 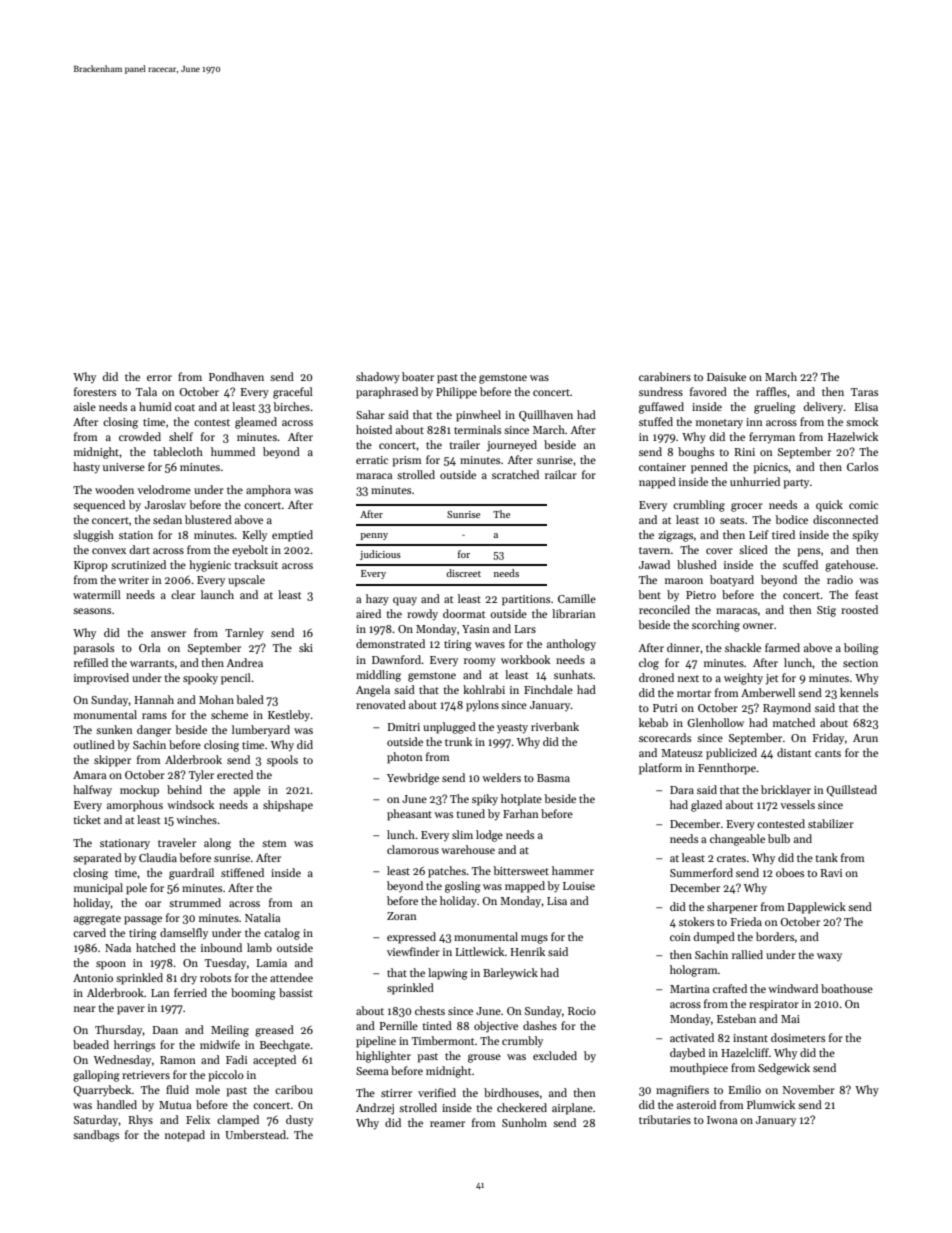 I want to click on tired, so click(x=783, y=534).
